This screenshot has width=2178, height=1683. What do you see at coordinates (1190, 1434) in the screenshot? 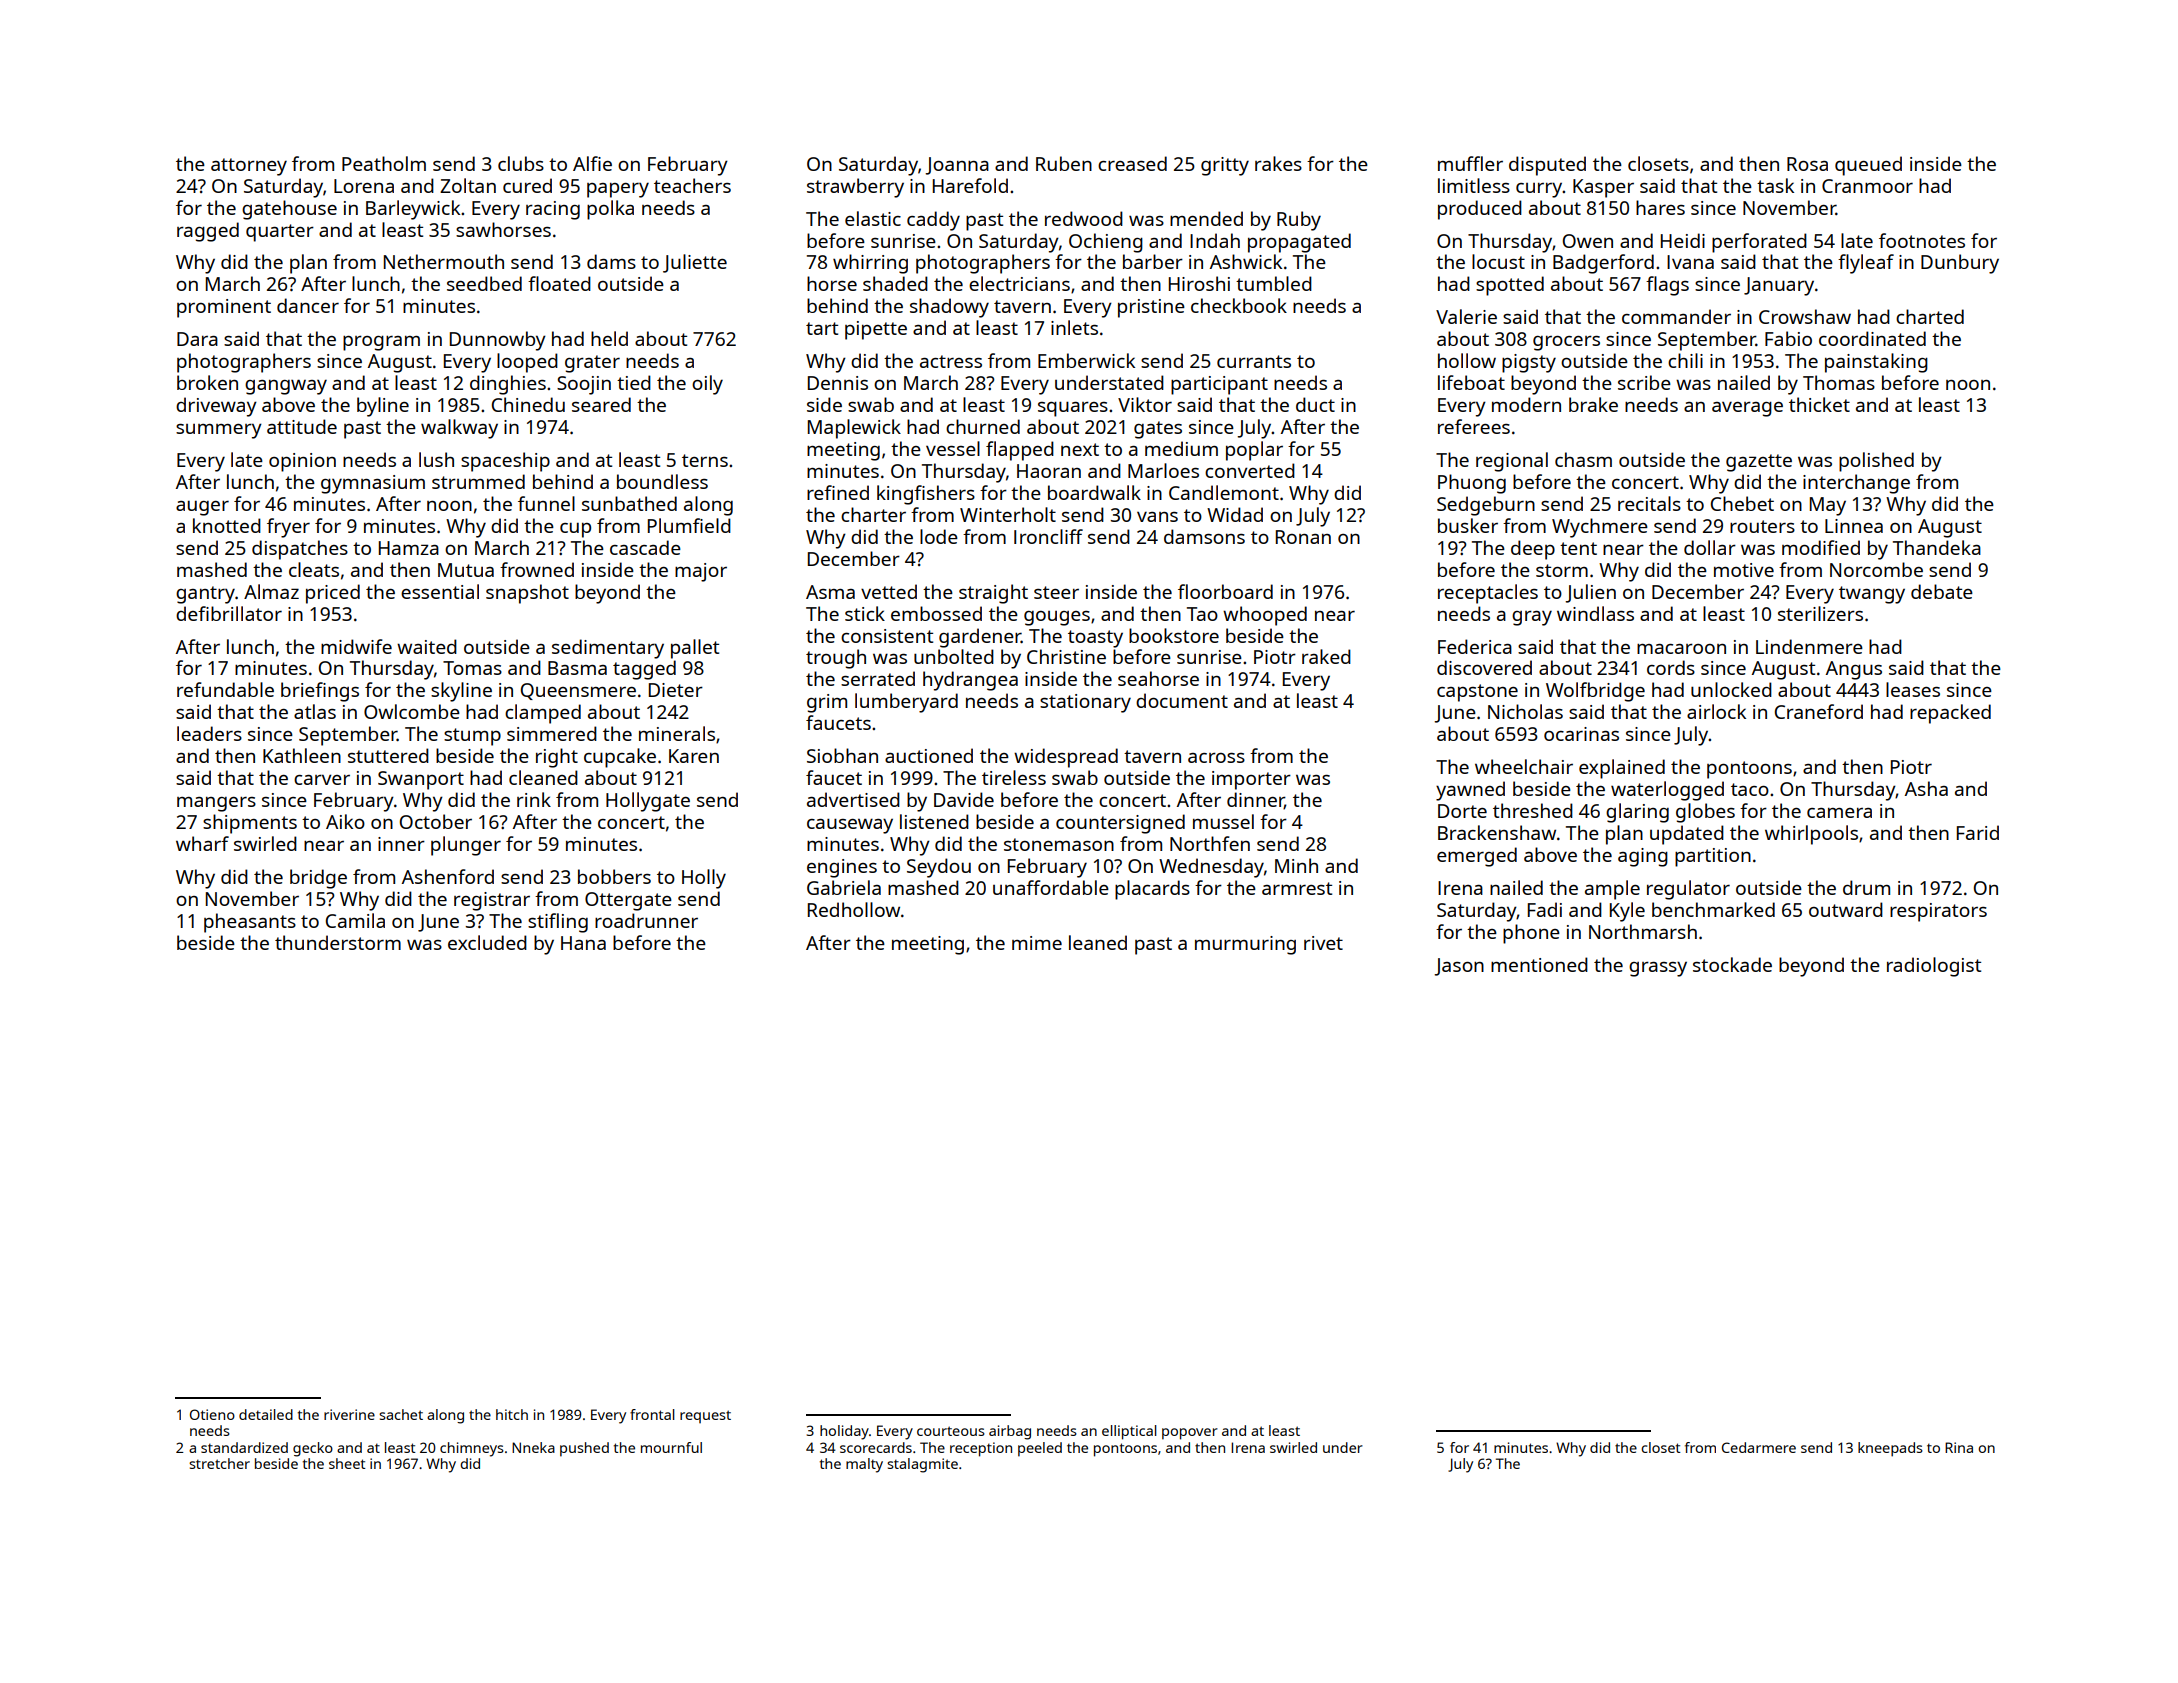
I see `popover` at bounding box center [1190, 1434].
